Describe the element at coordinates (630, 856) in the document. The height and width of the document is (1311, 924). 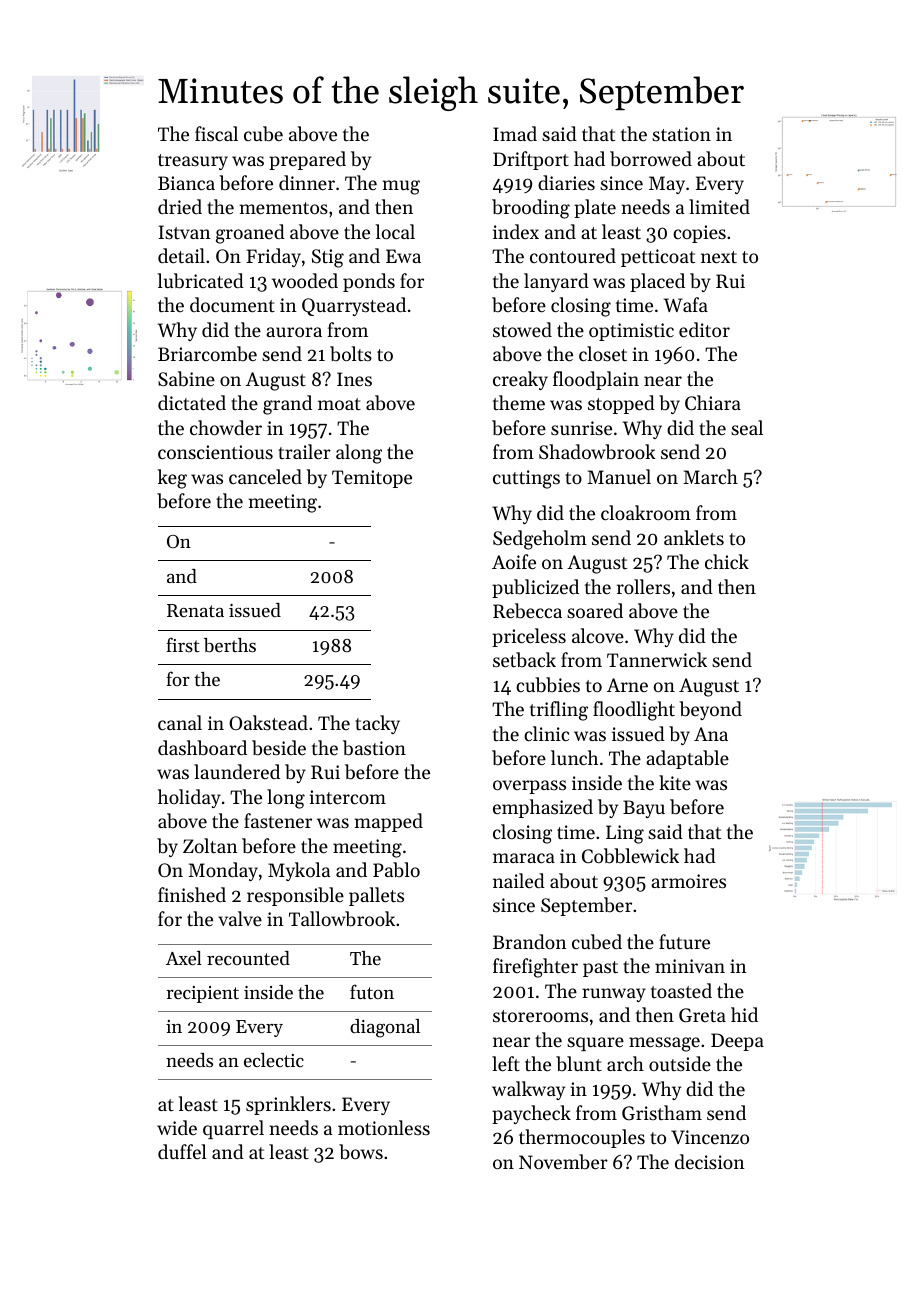
I see `Cobblewick` at that location.
